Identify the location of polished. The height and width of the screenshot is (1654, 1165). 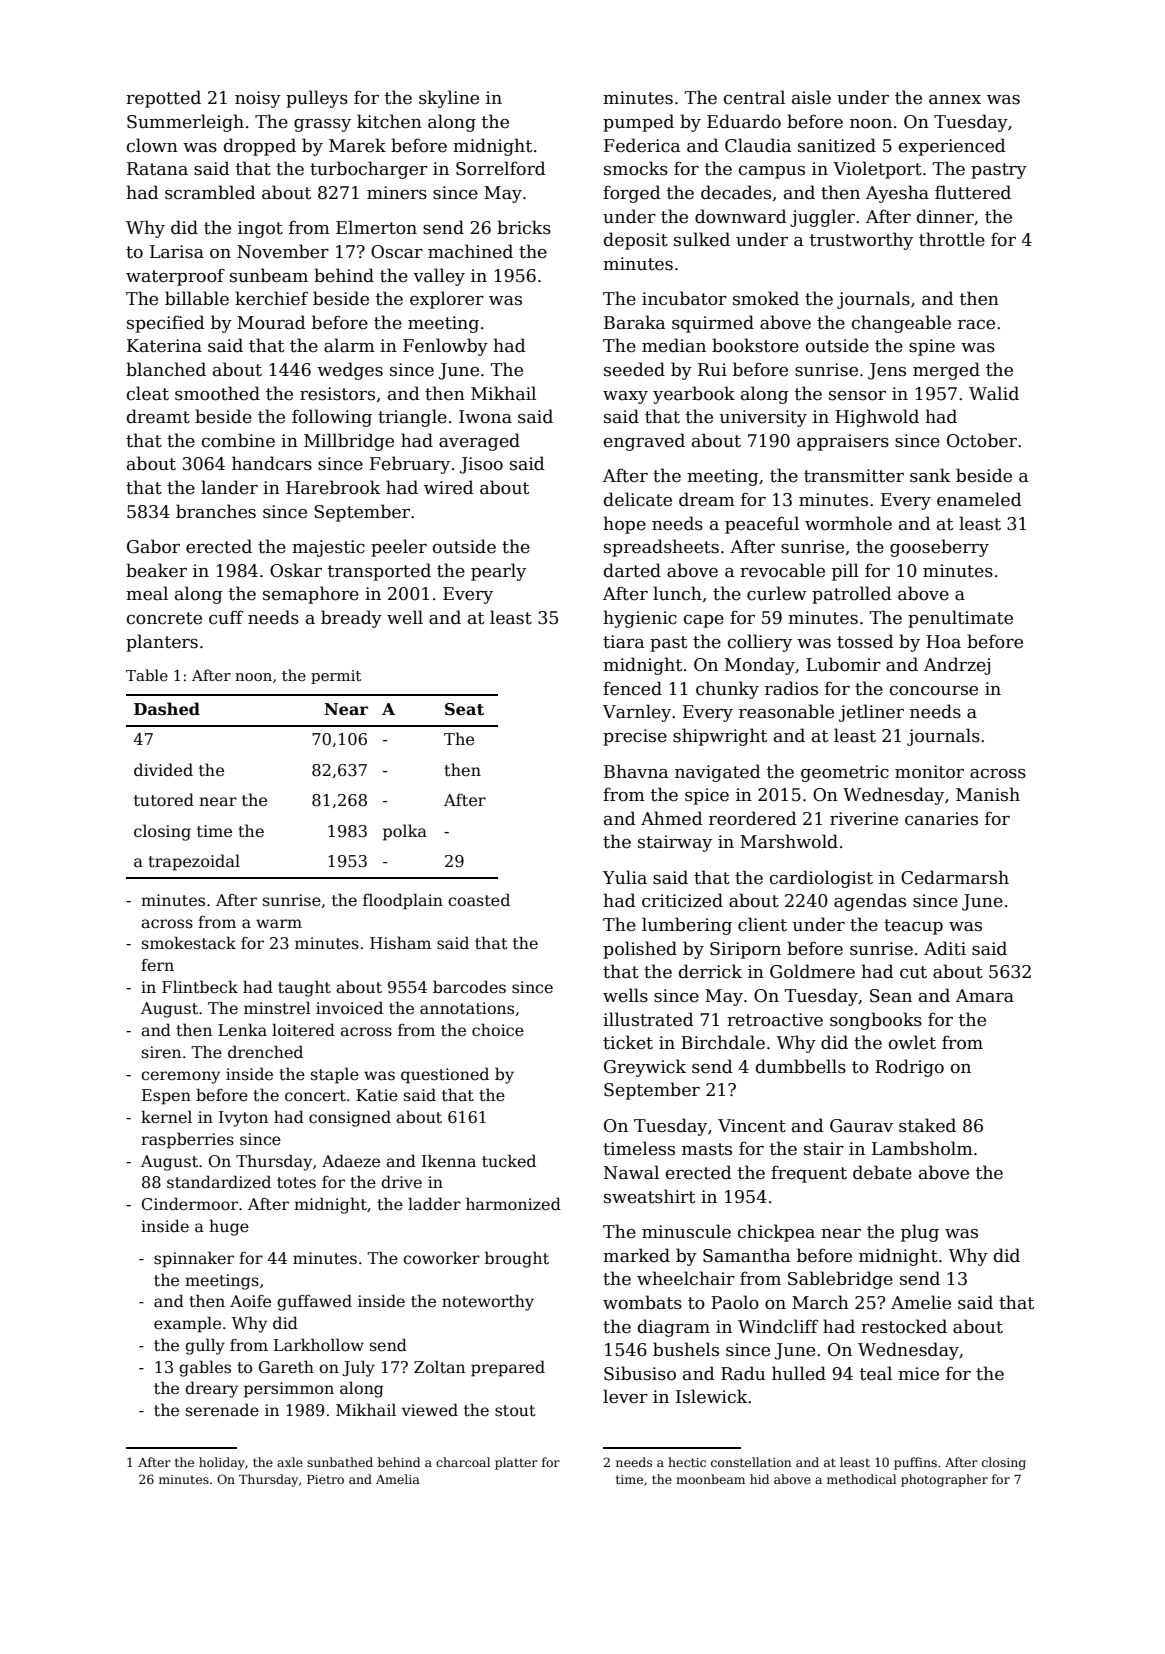
(640, 950).
